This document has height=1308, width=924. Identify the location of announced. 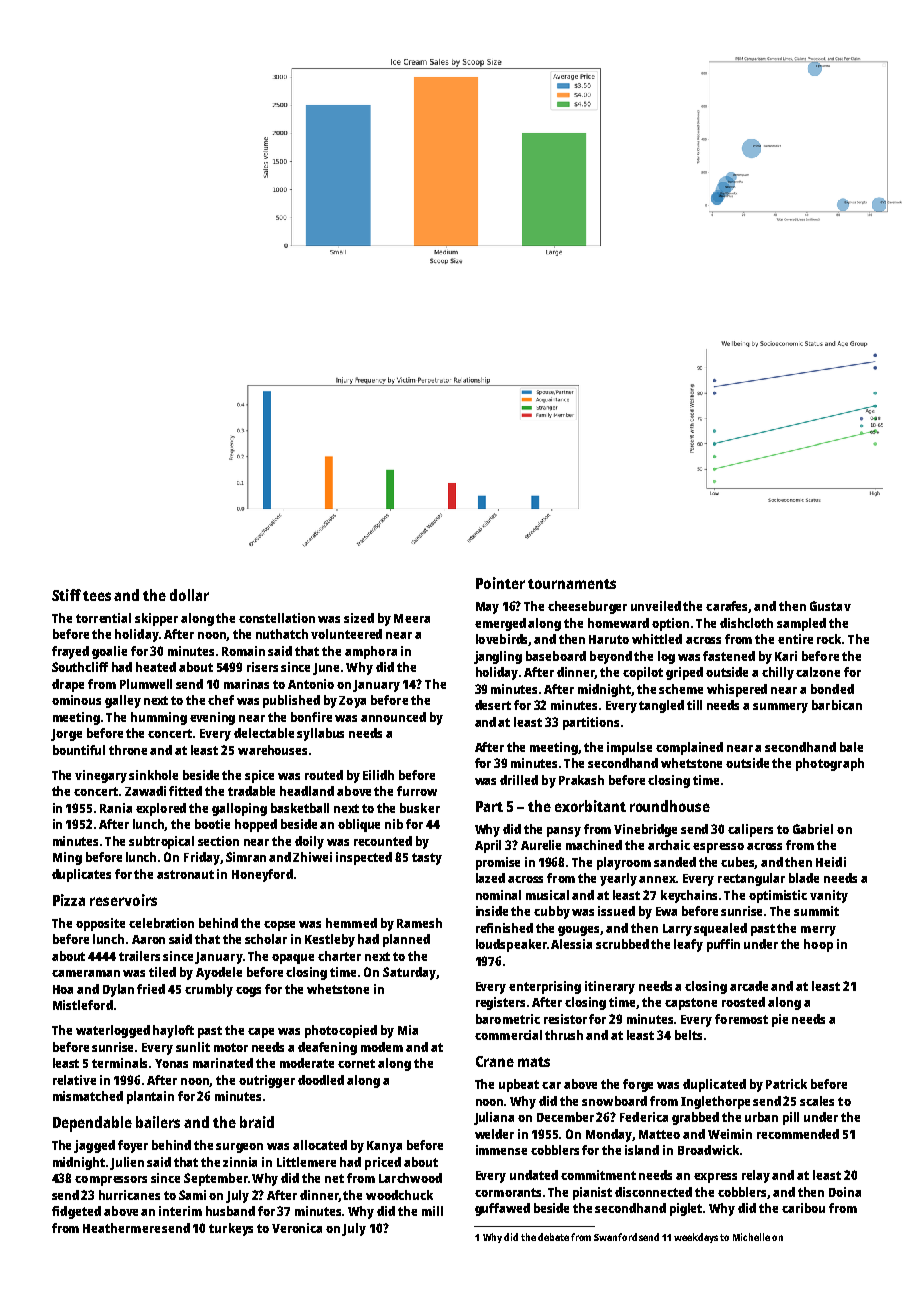
(393, 717).
